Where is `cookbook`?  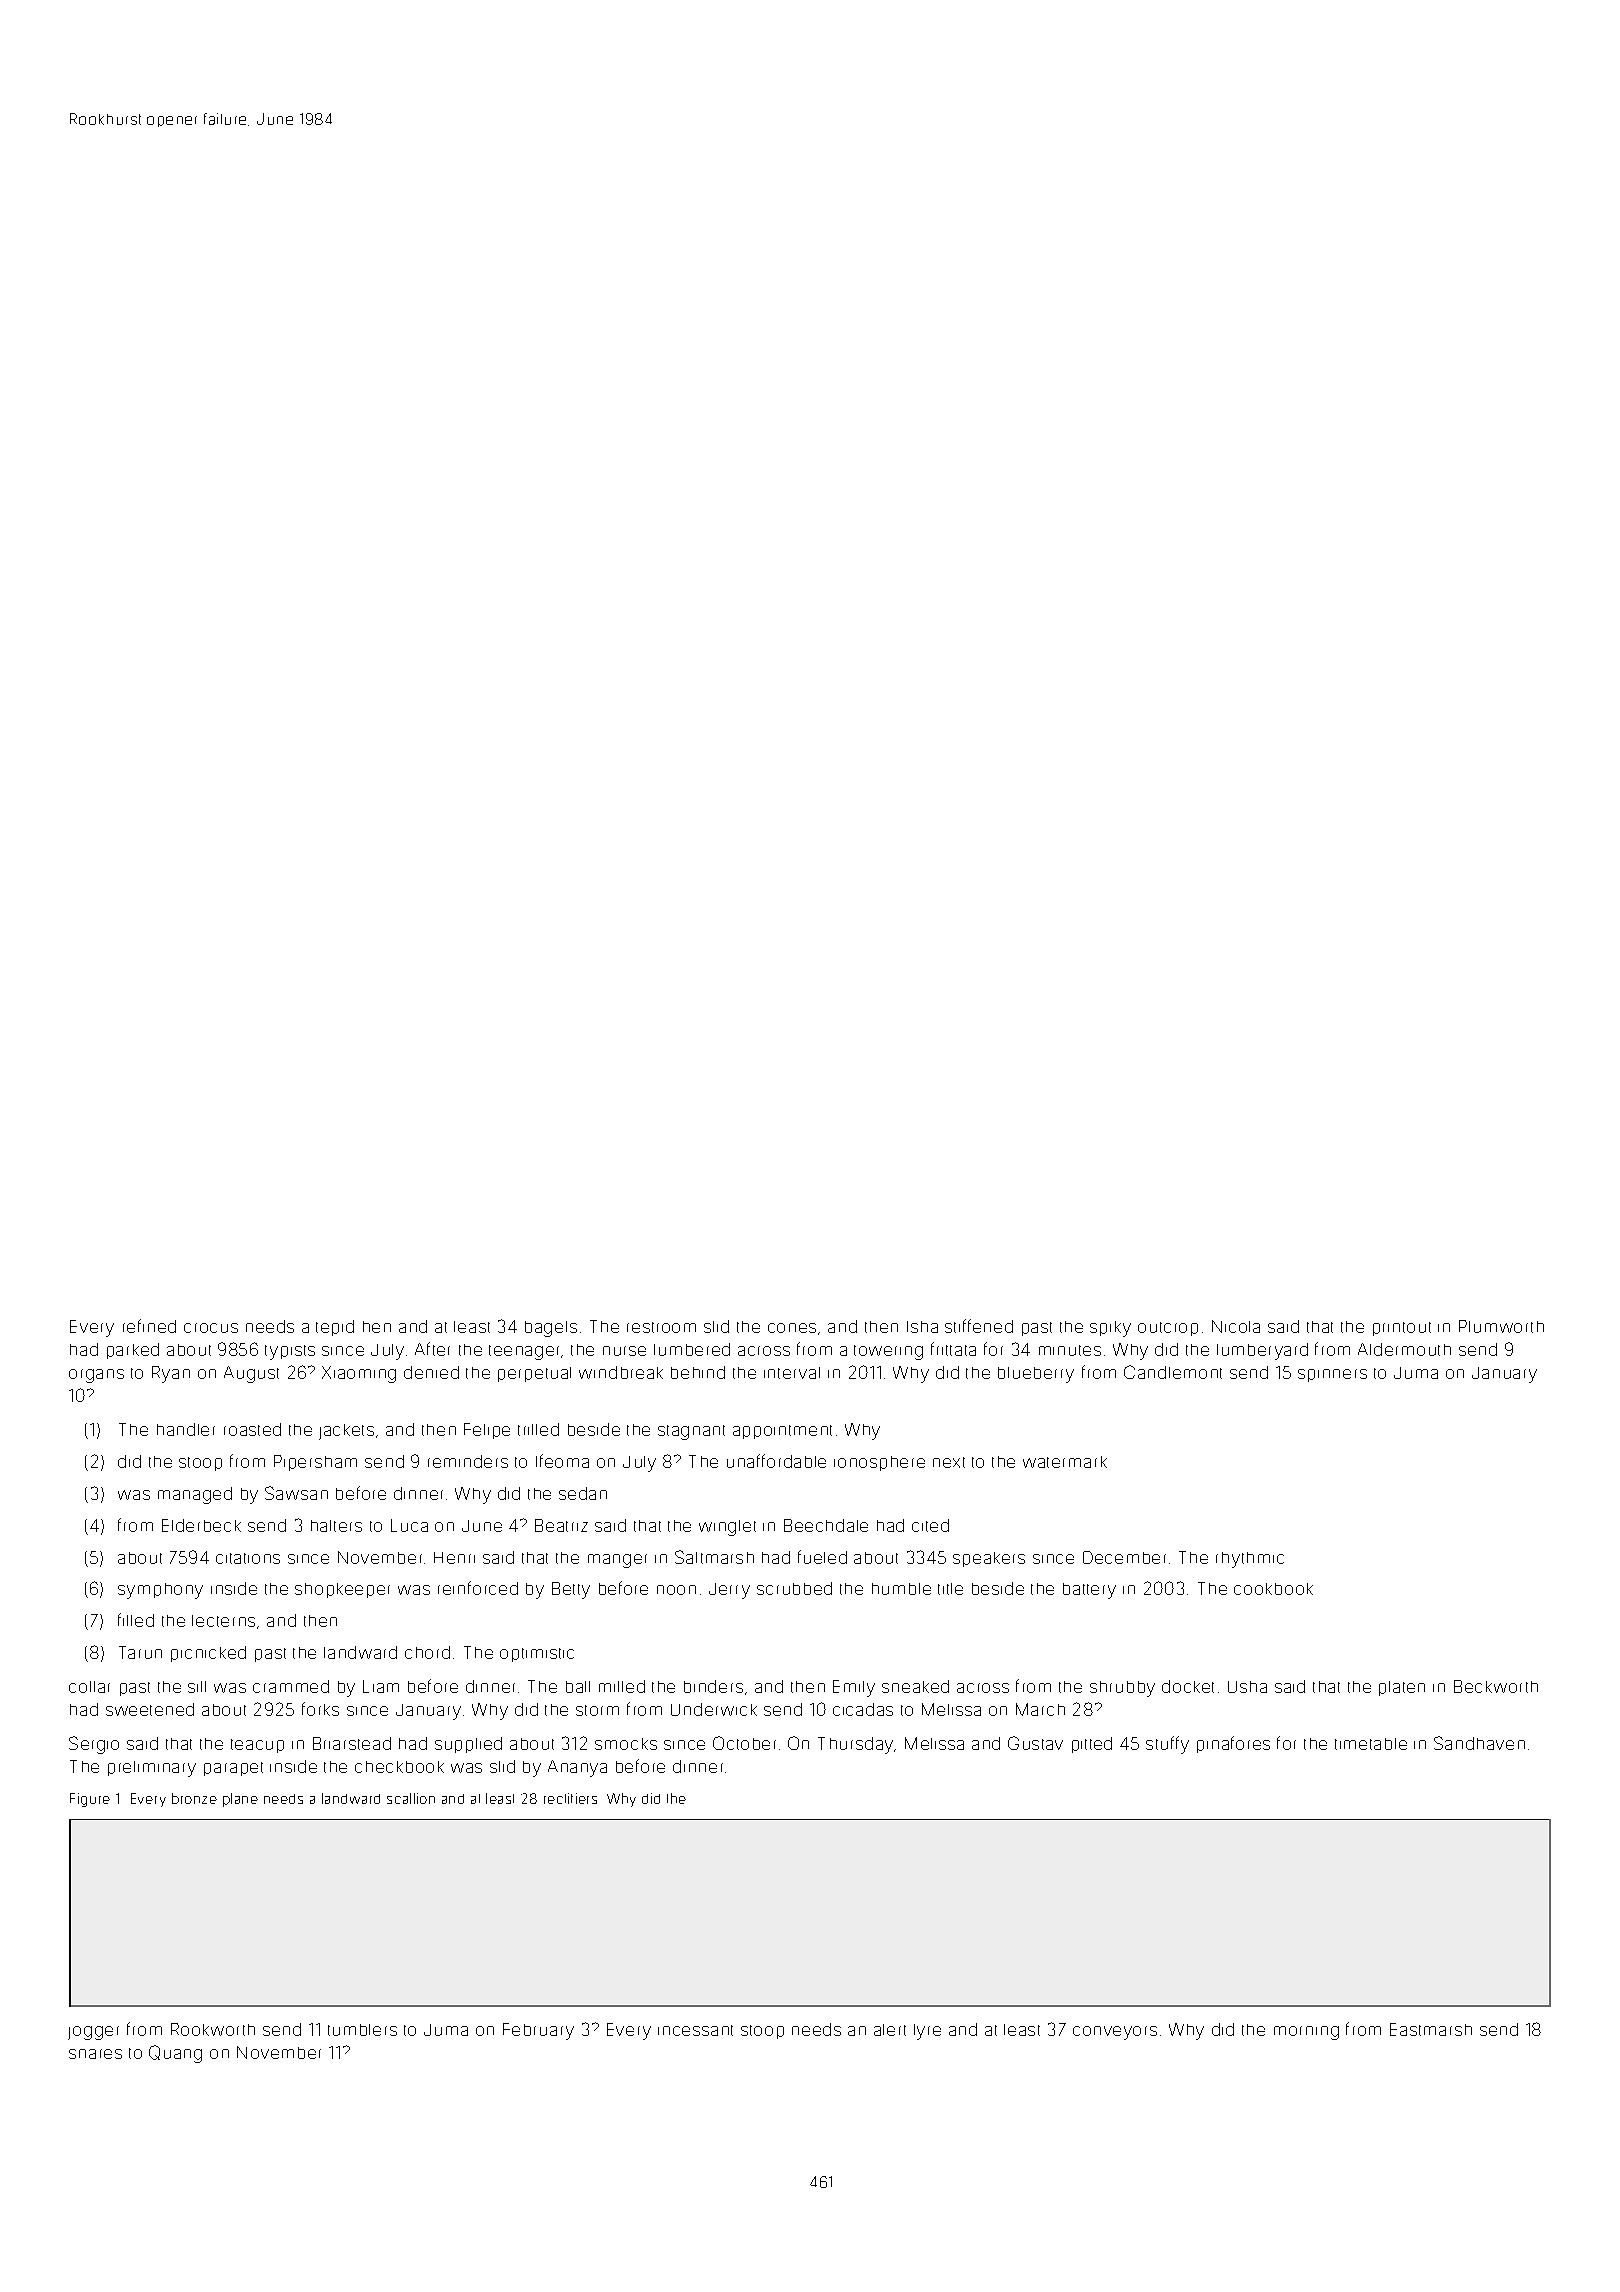
cookbook is located at coordinates (1273, 1589).
